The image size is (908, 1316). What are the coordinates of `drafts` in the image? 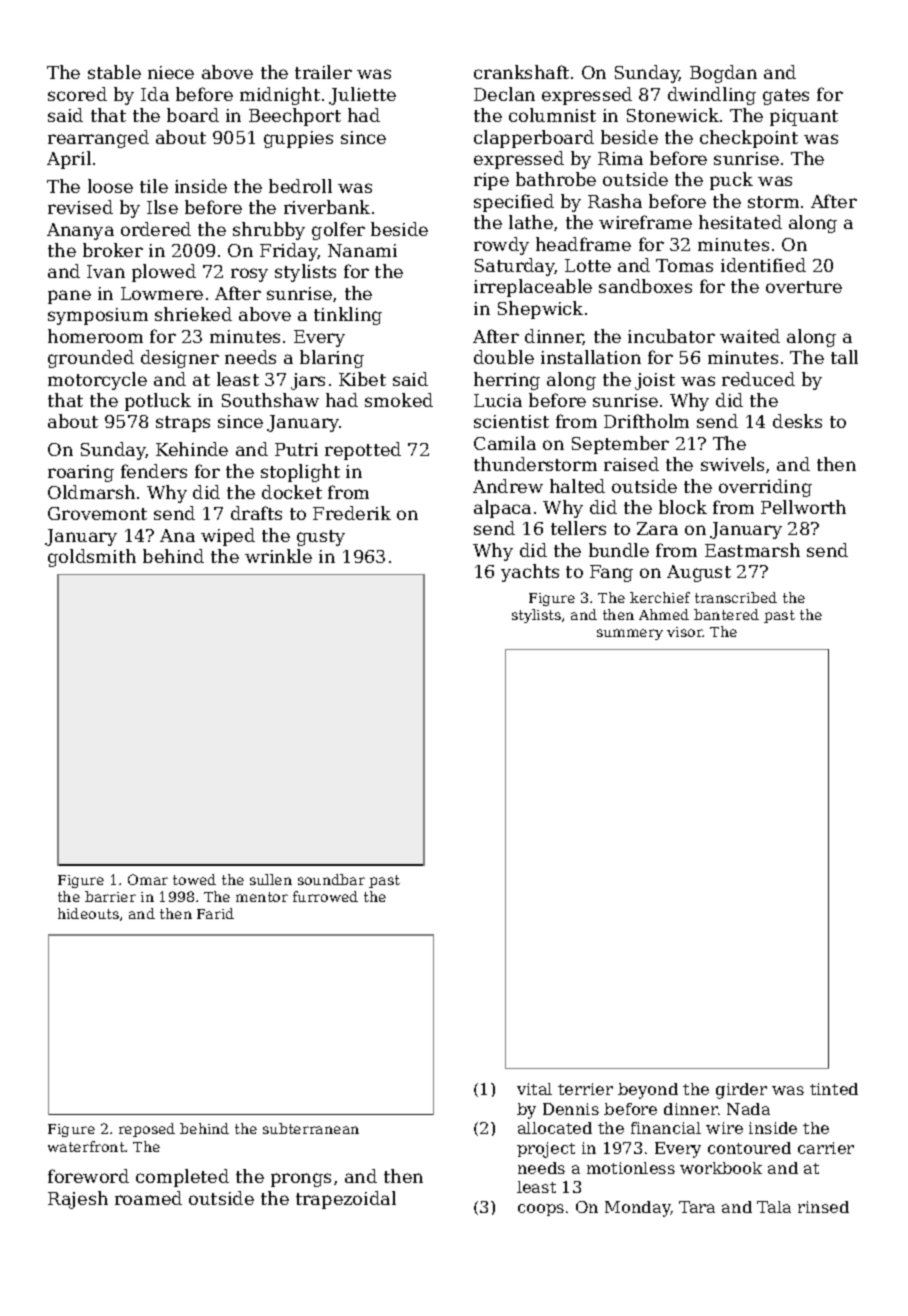 It's located at (256, 513).
